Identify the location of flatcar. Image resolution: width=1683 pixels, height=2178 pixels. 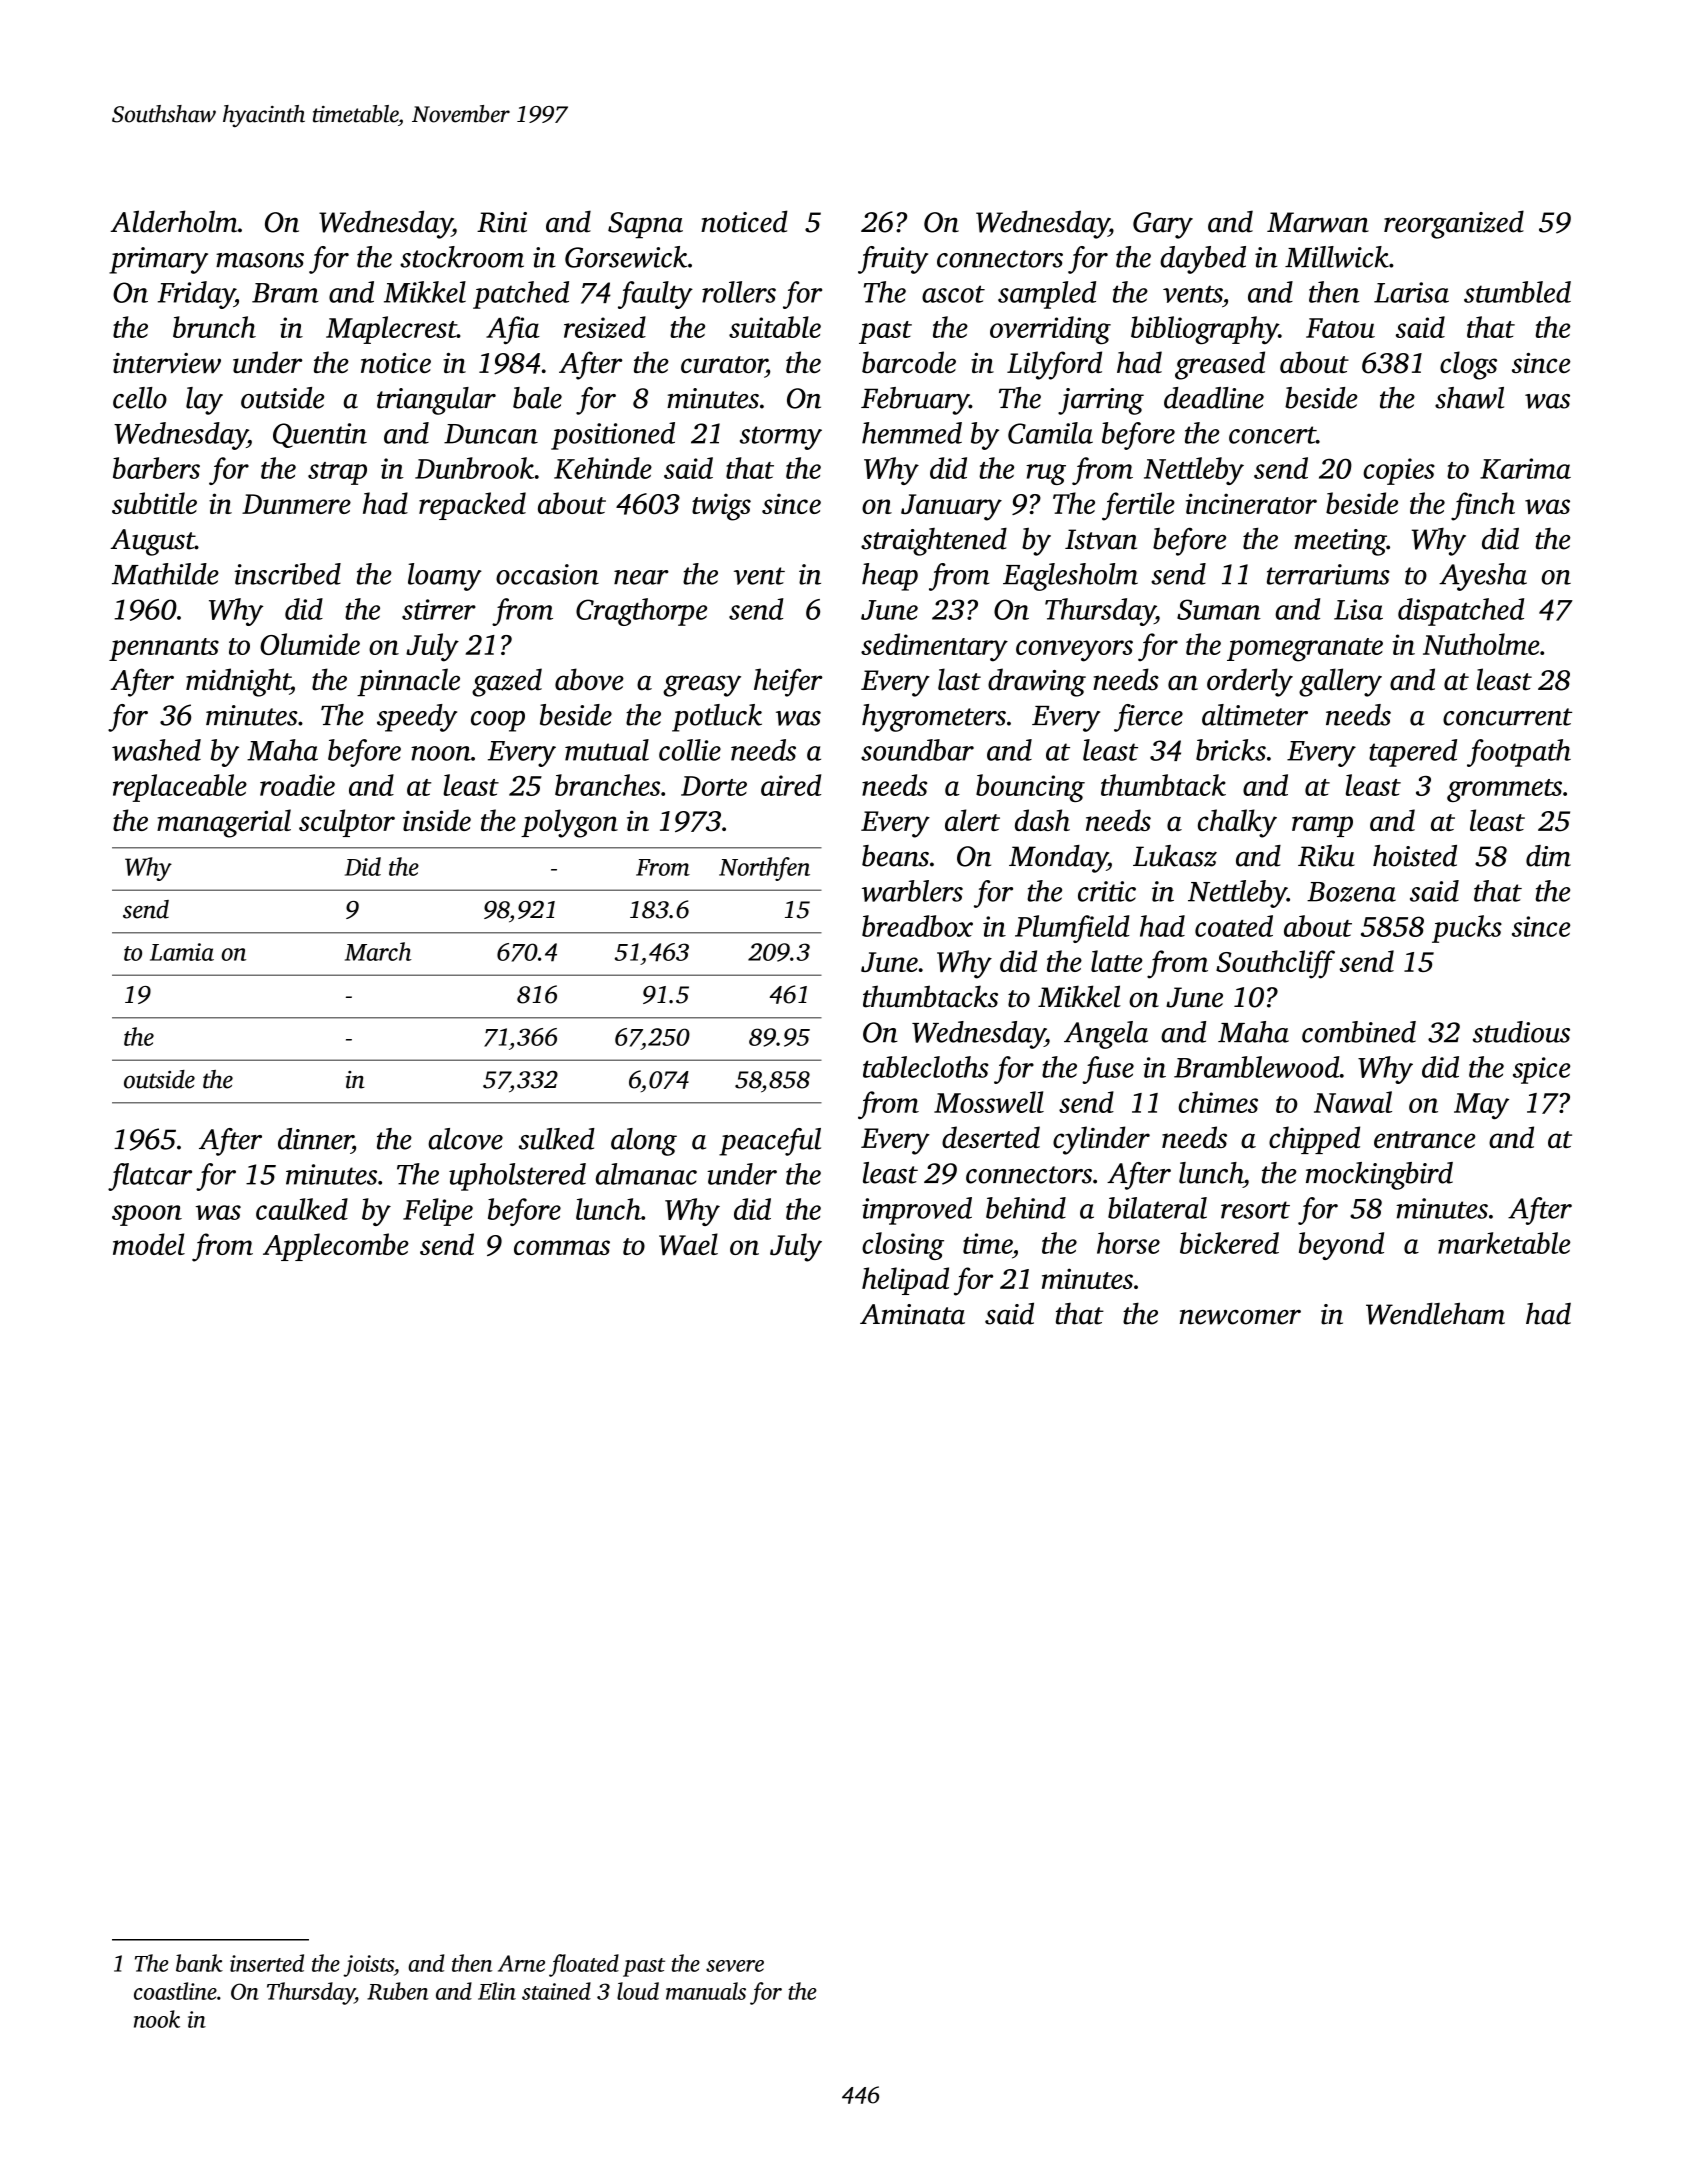
(150, 1177).
